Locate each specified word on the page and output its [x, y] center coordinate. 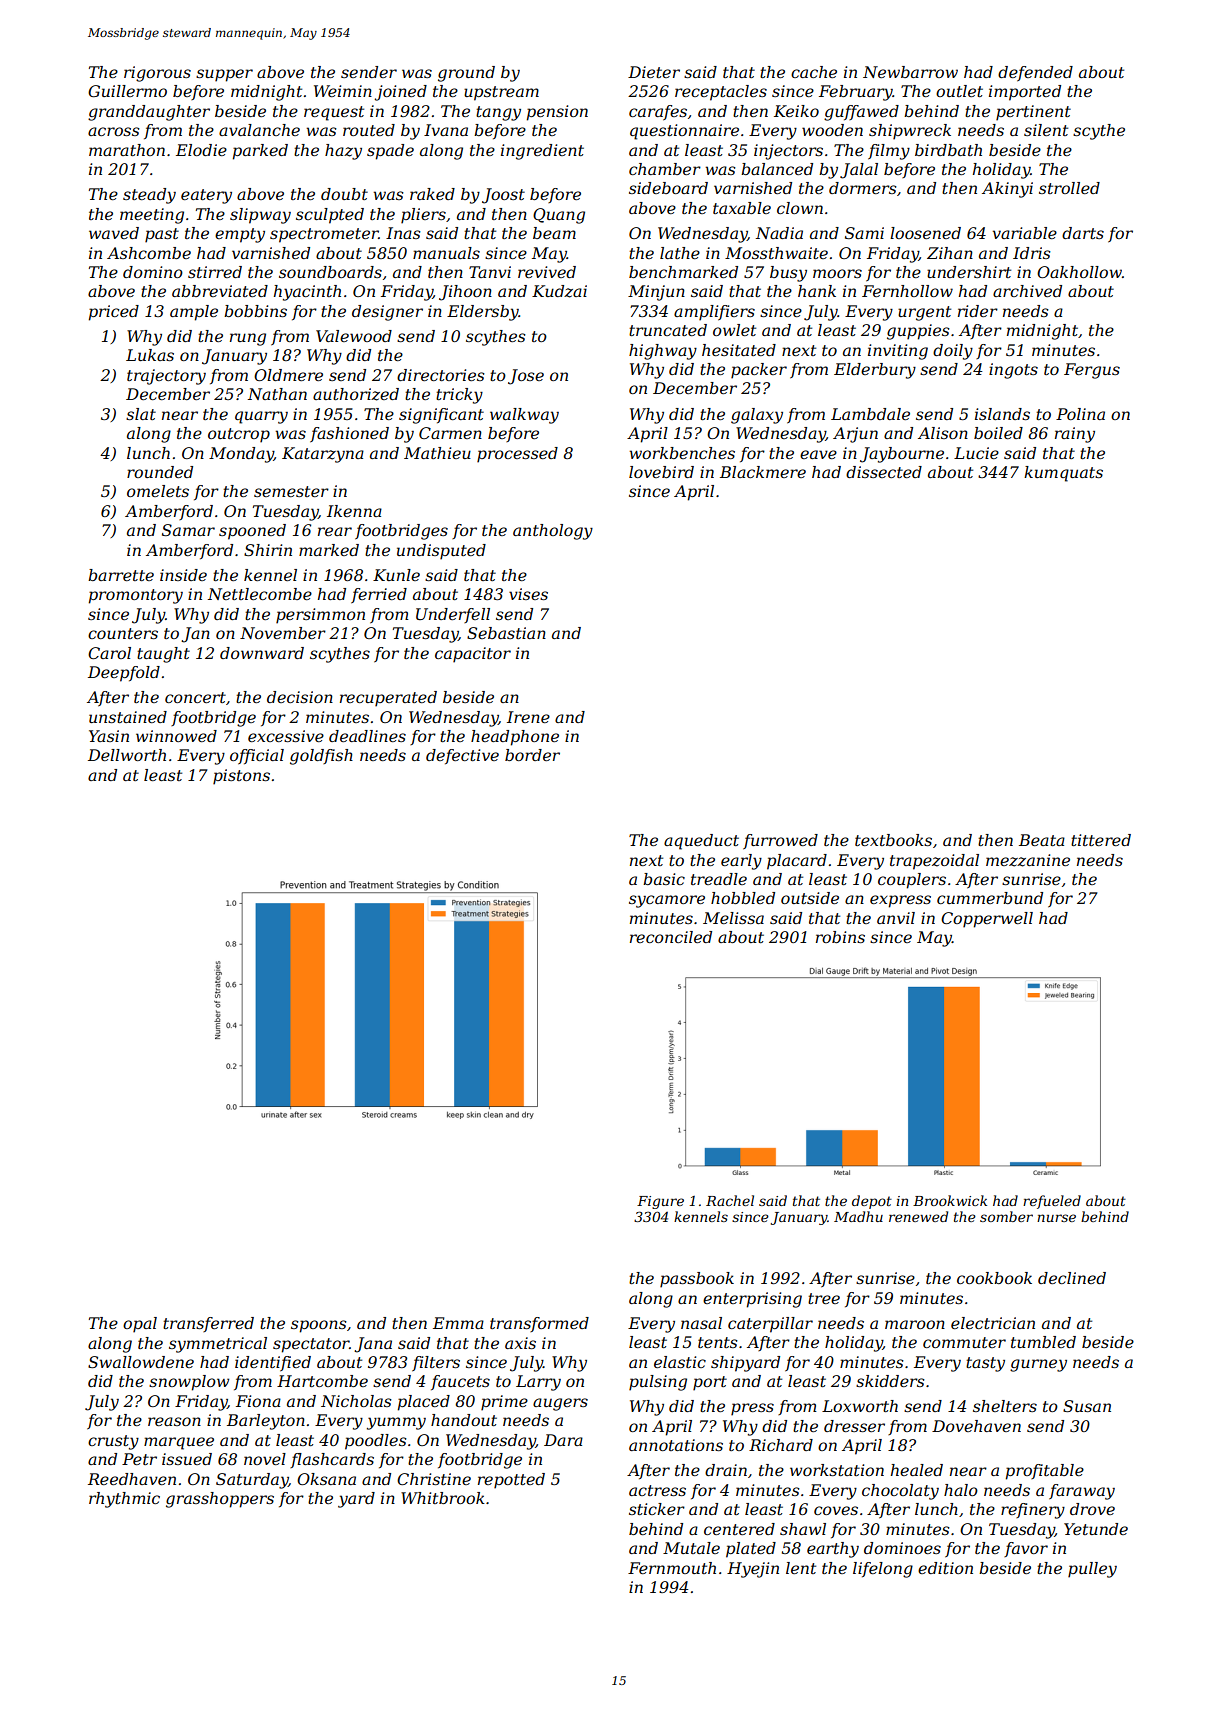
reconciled [671, 937]
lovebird [661, 472]
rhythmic [124, 1500]
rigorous [157, 74]
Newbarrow [910, 72]
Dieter [654, 72]
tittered [1101, 840]
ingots [1013, 371]
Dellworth [127, 755]
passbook [697, 1280]
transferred [208, 1324]
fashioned [349, 435]
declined [1072, 1278]
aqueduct [701, 842]
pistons [241, 777]
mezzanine [1028, 860]
